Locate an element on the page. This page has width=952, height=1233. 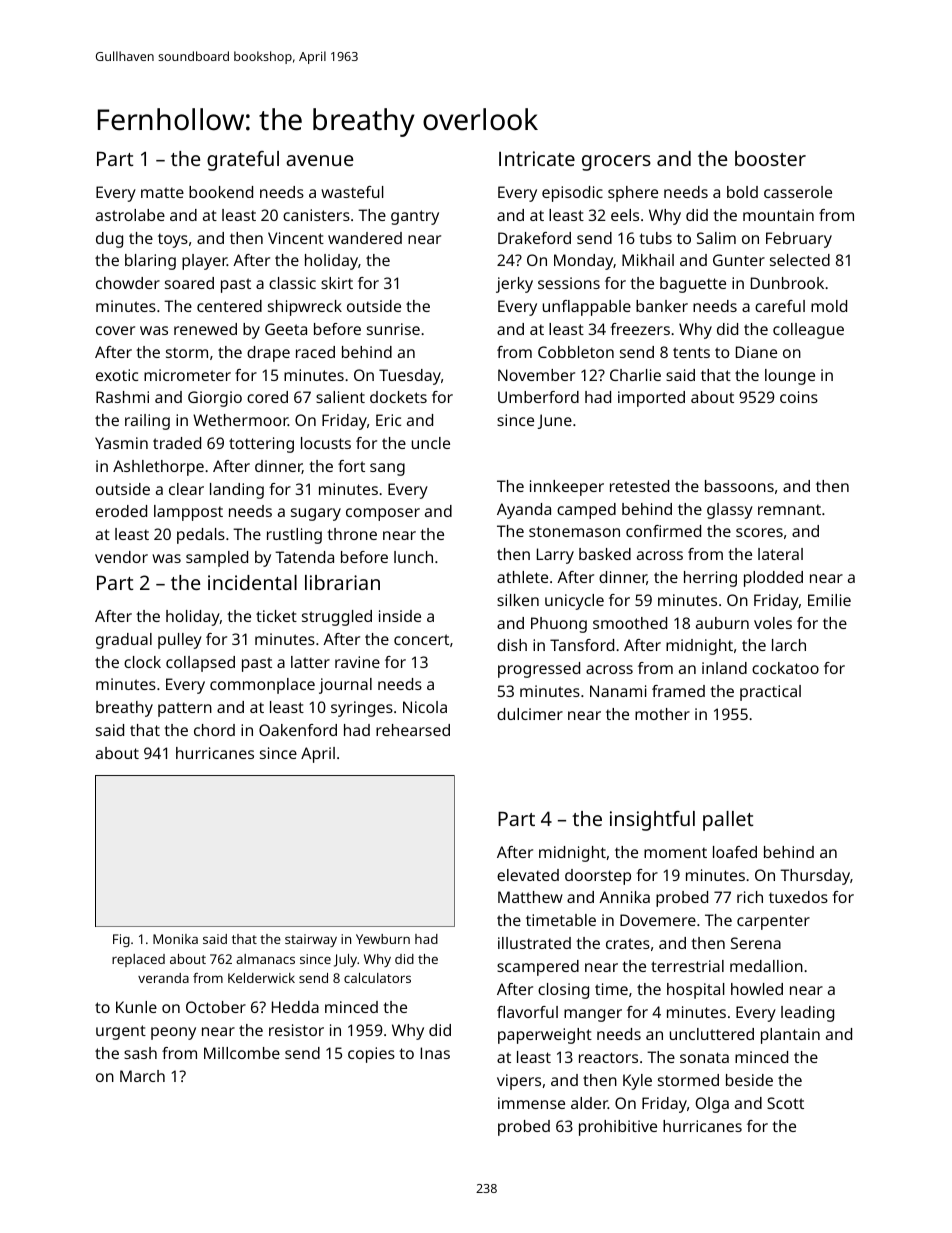
Mikhail is located at coordinates (648, 260).
